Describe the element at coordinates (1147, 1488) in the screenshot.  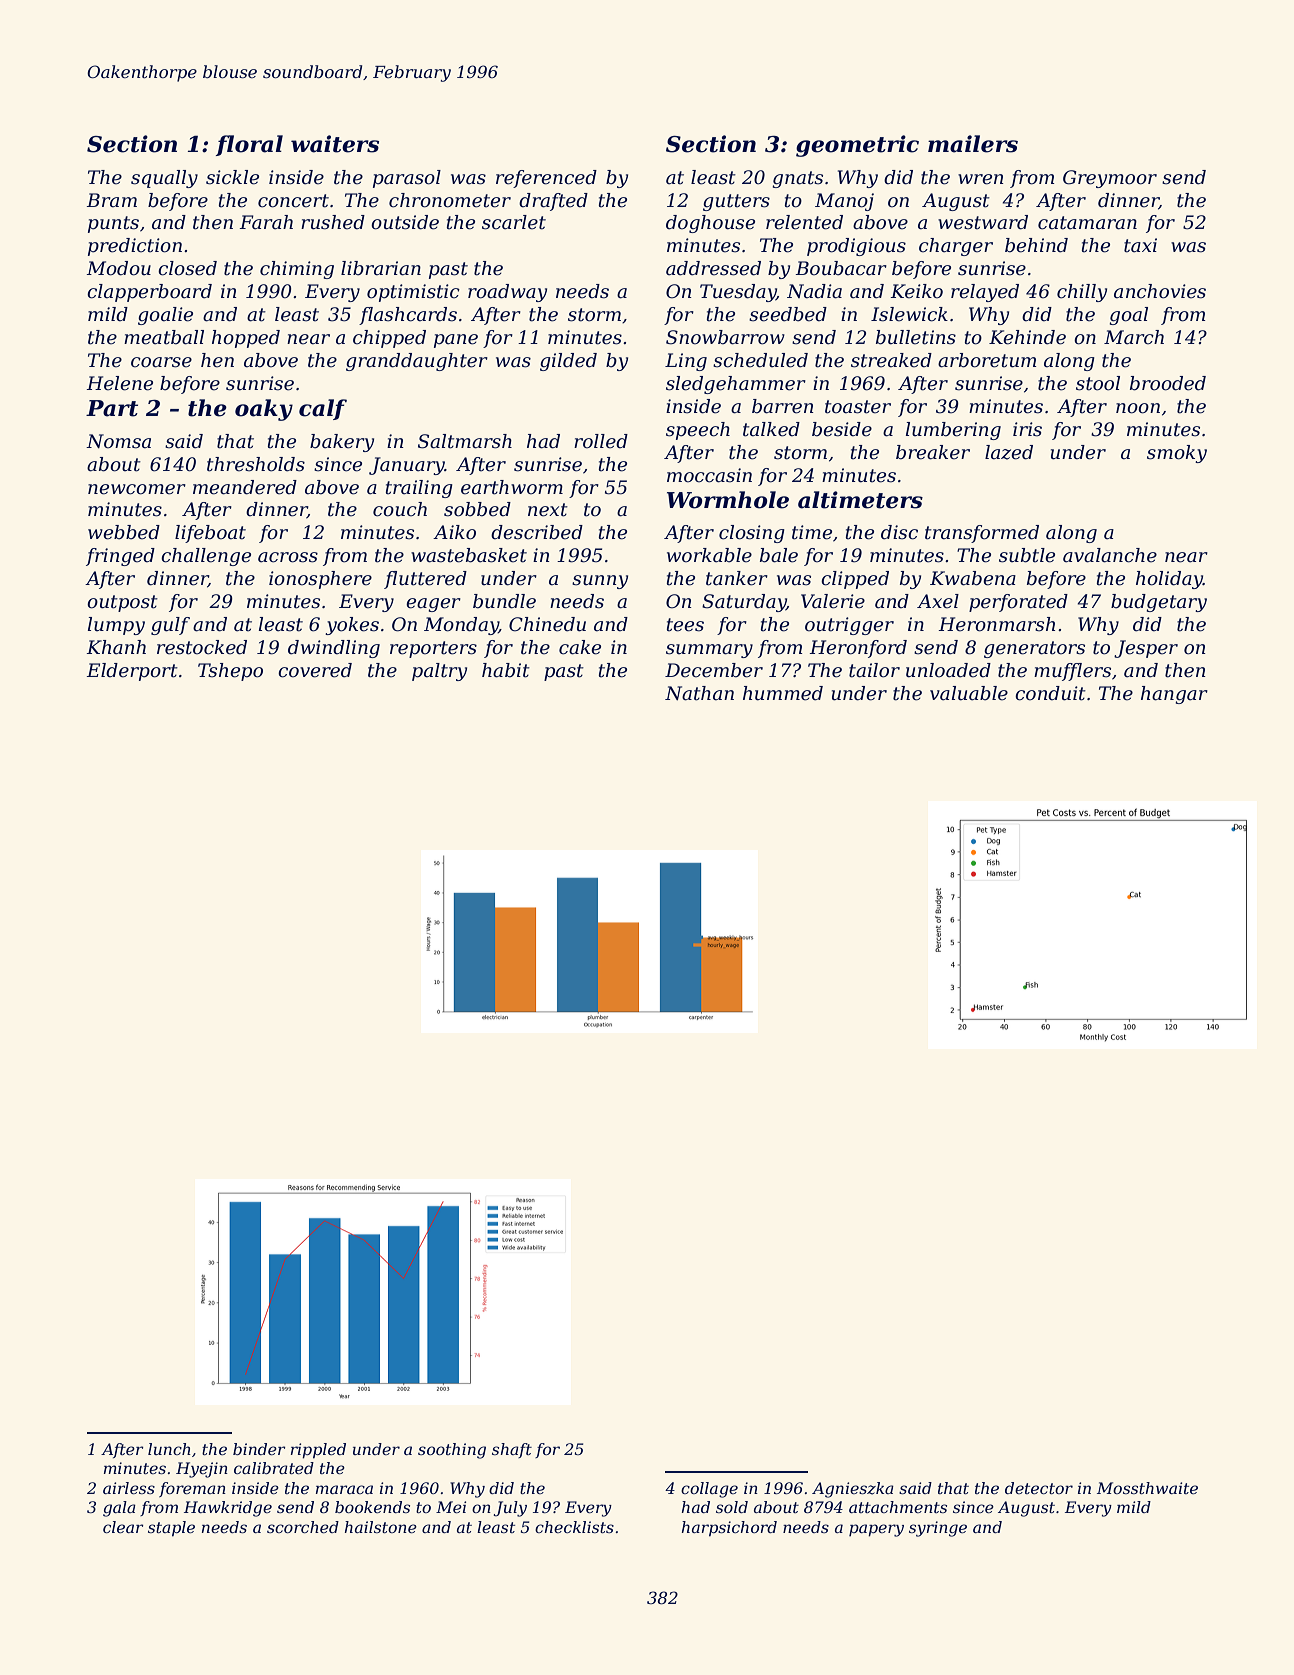
I see `Mossthwaite` at that location.
